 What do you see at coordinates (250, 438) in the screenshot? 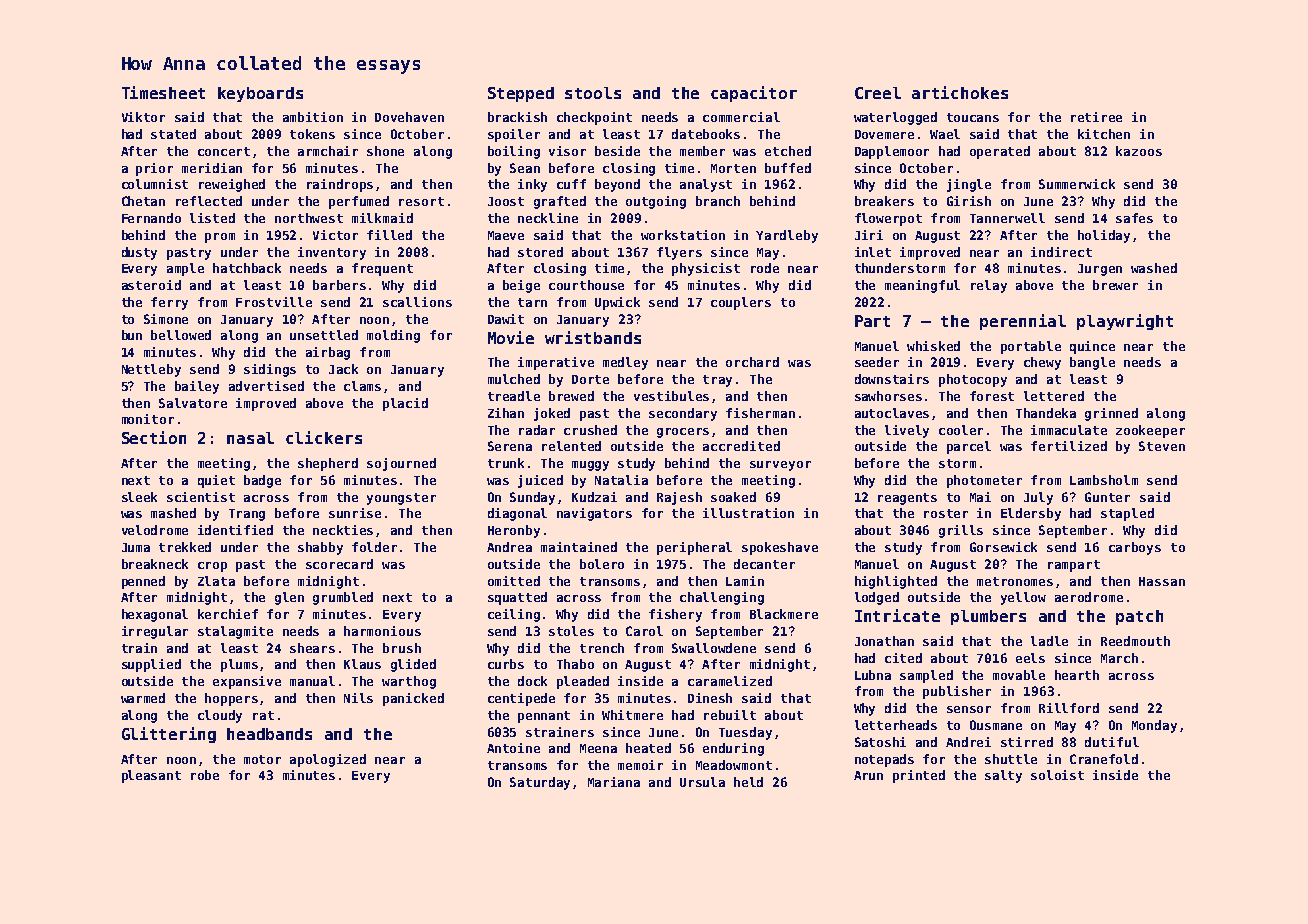
I see `nasal` at bounding box center [250, 438].
